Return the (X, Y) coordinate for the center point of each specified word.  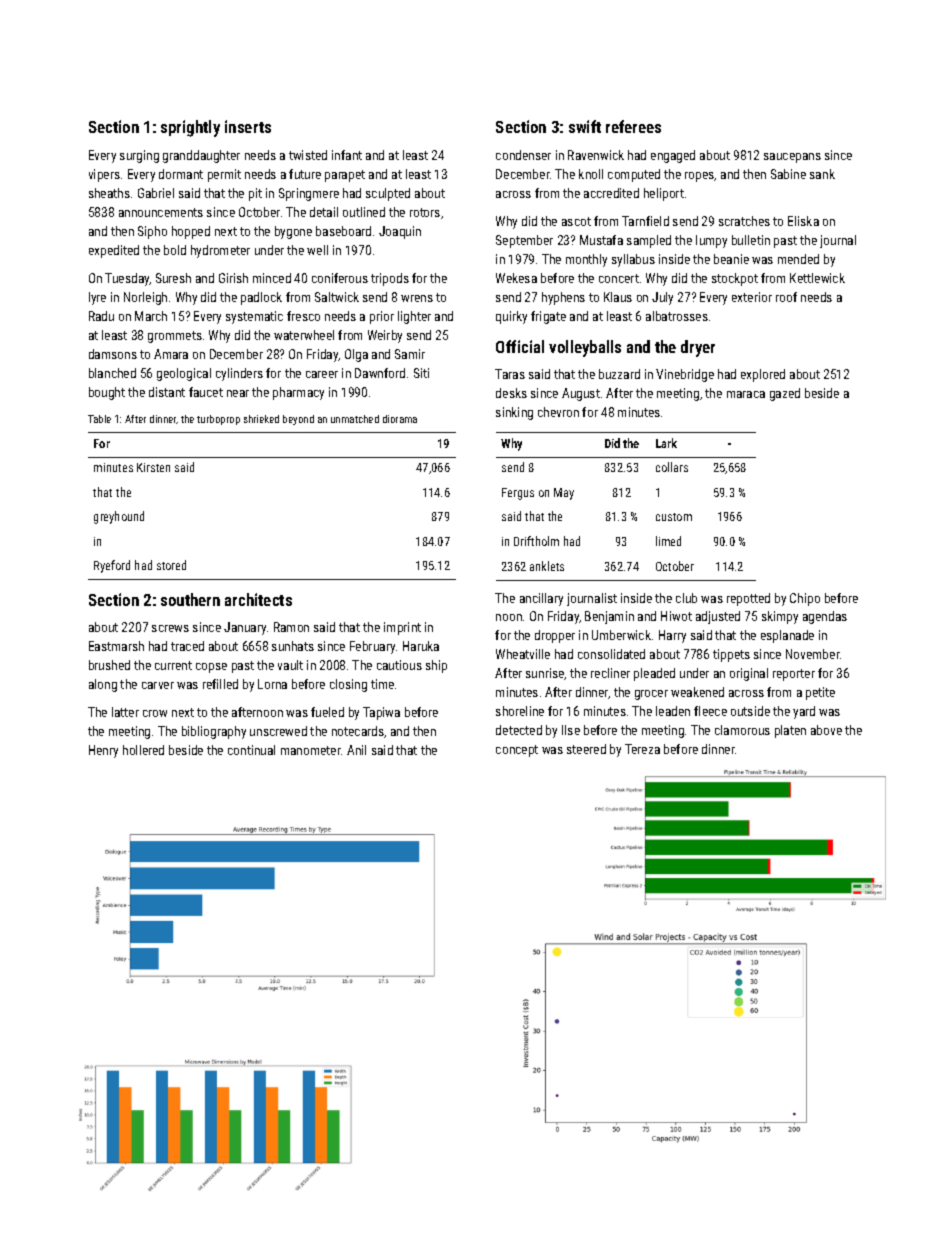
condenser (523, 155)
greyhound (119, 517)
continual (251, 750)
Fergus (518, 494)
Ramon (291, 627)
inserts (248, 126)
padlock (261, 298)
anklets (547, 566)
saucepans (792, 158)
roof (786, 297)
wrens (417, 298)
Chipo (805, 599)
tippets (731, 655)
